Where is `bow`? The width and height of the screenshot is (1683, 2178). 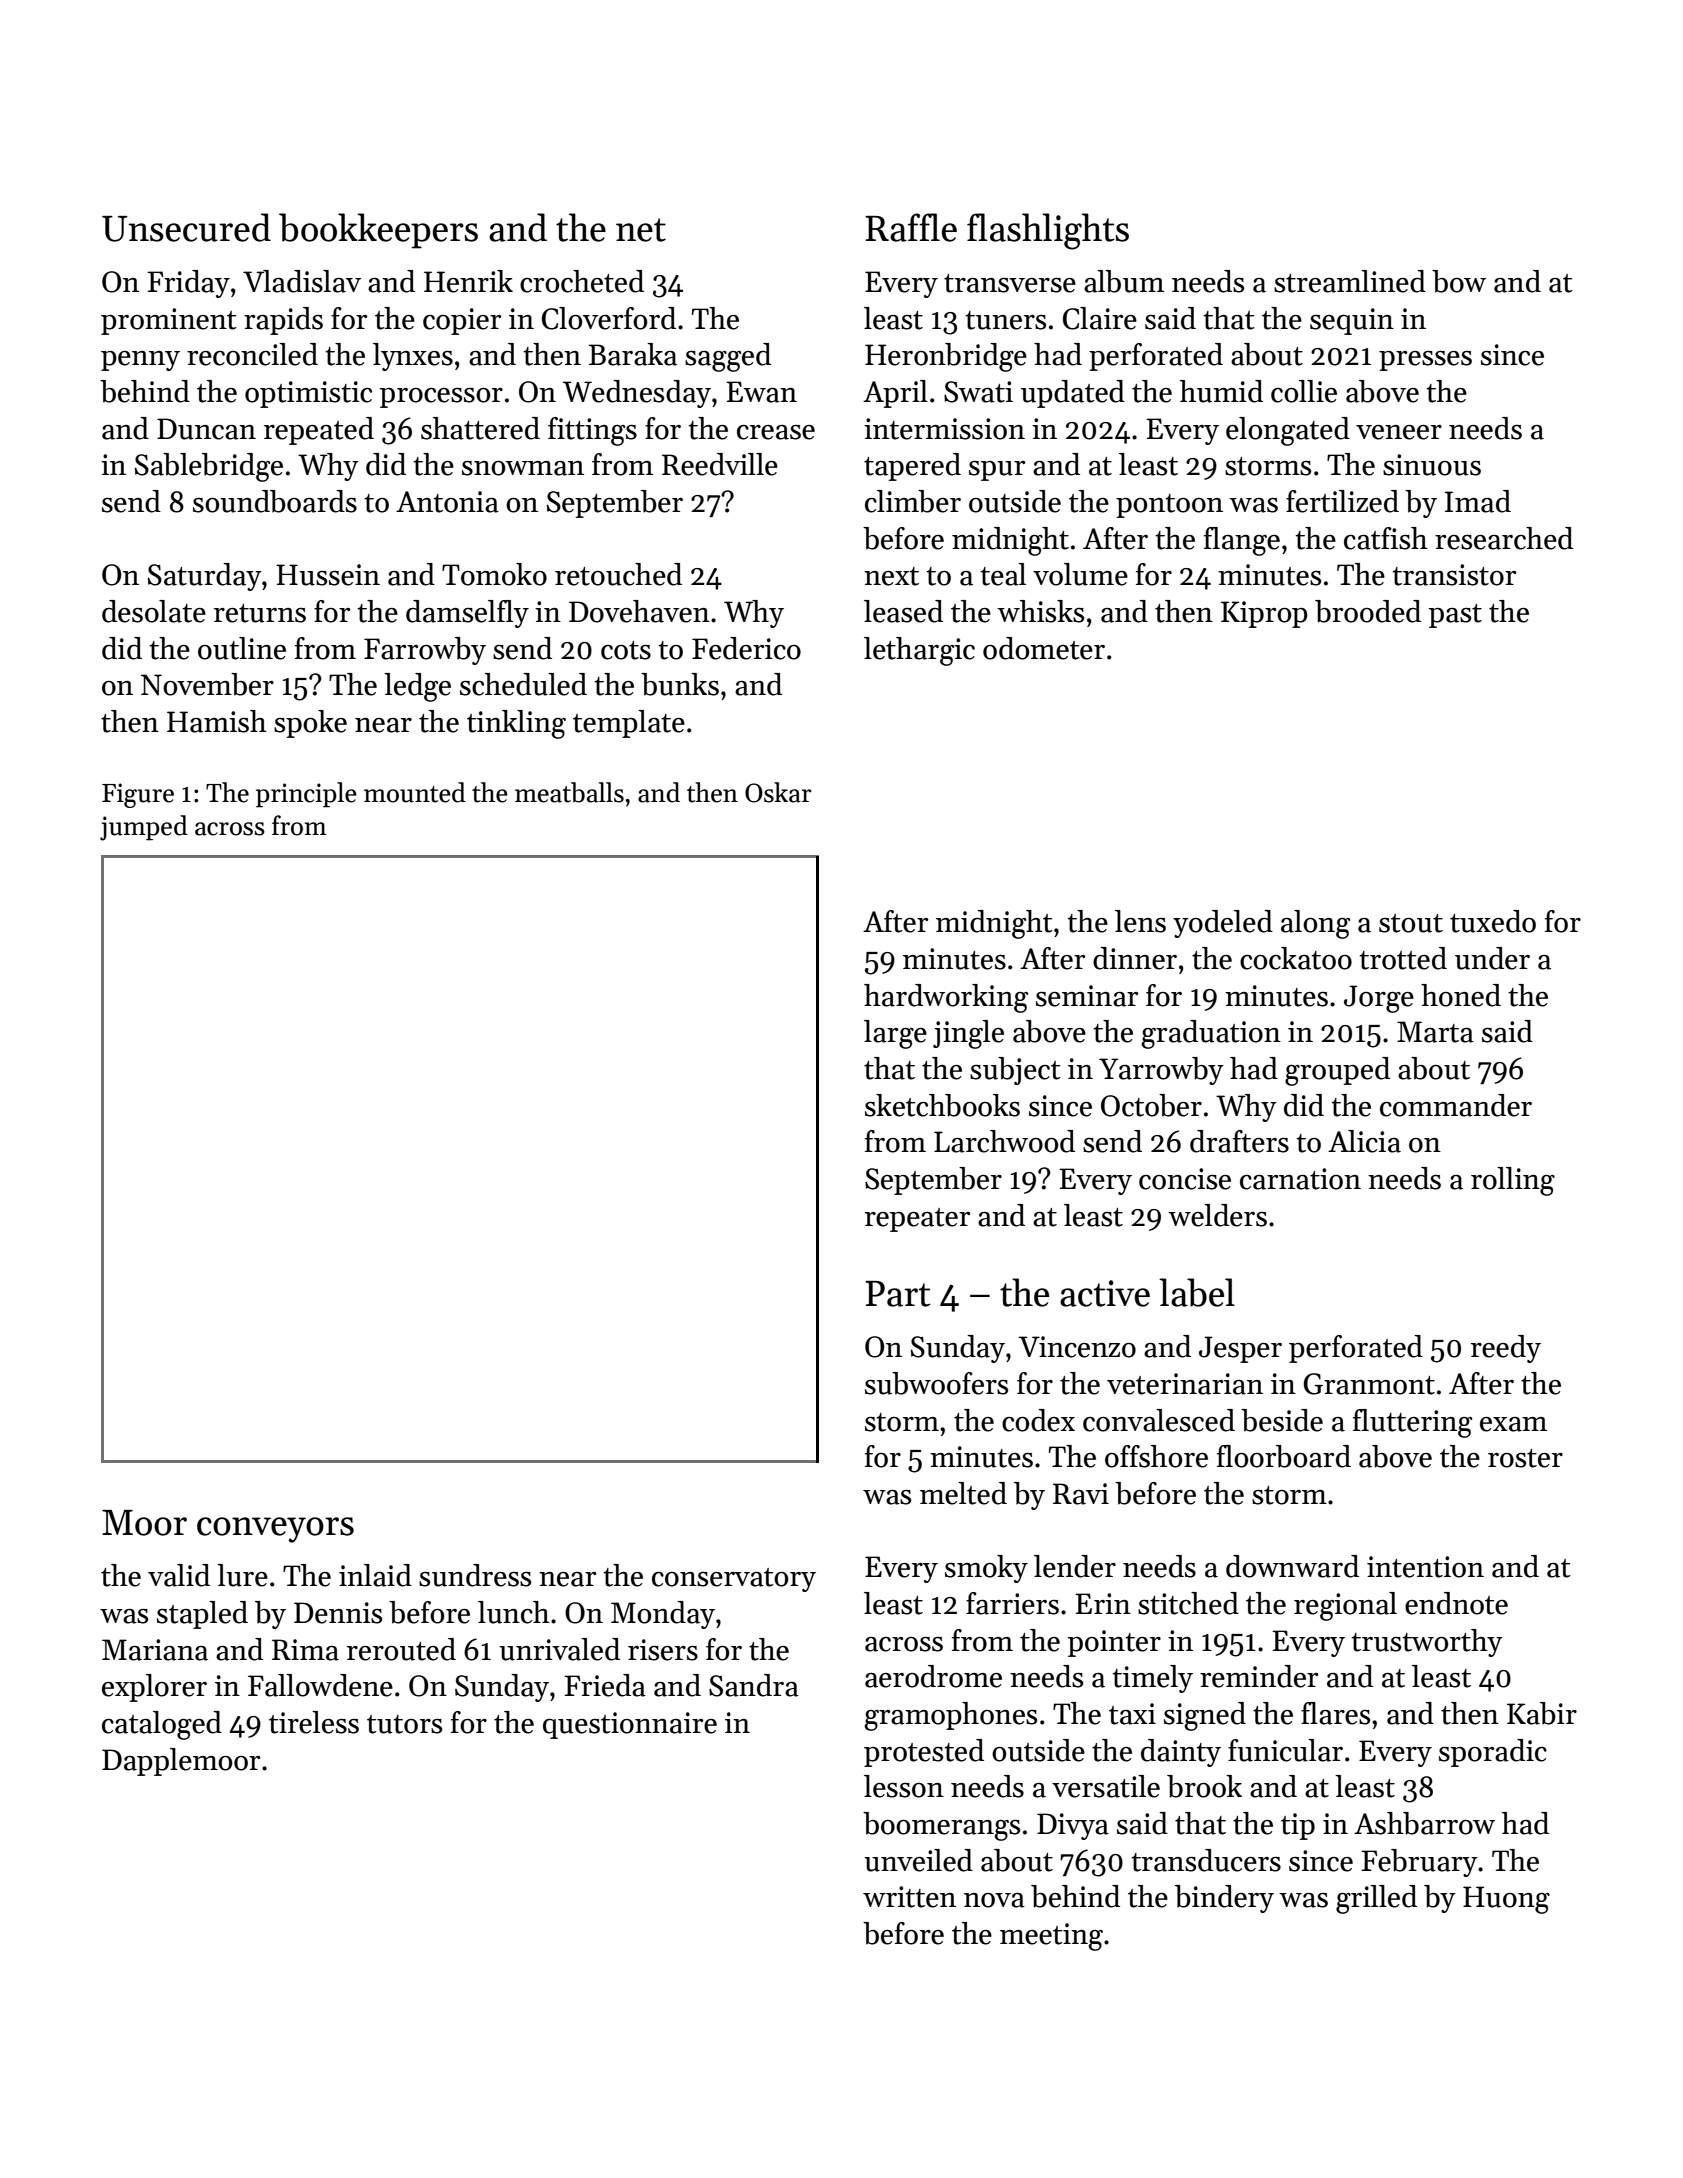 bow is located at coordinates (1459, 281).
